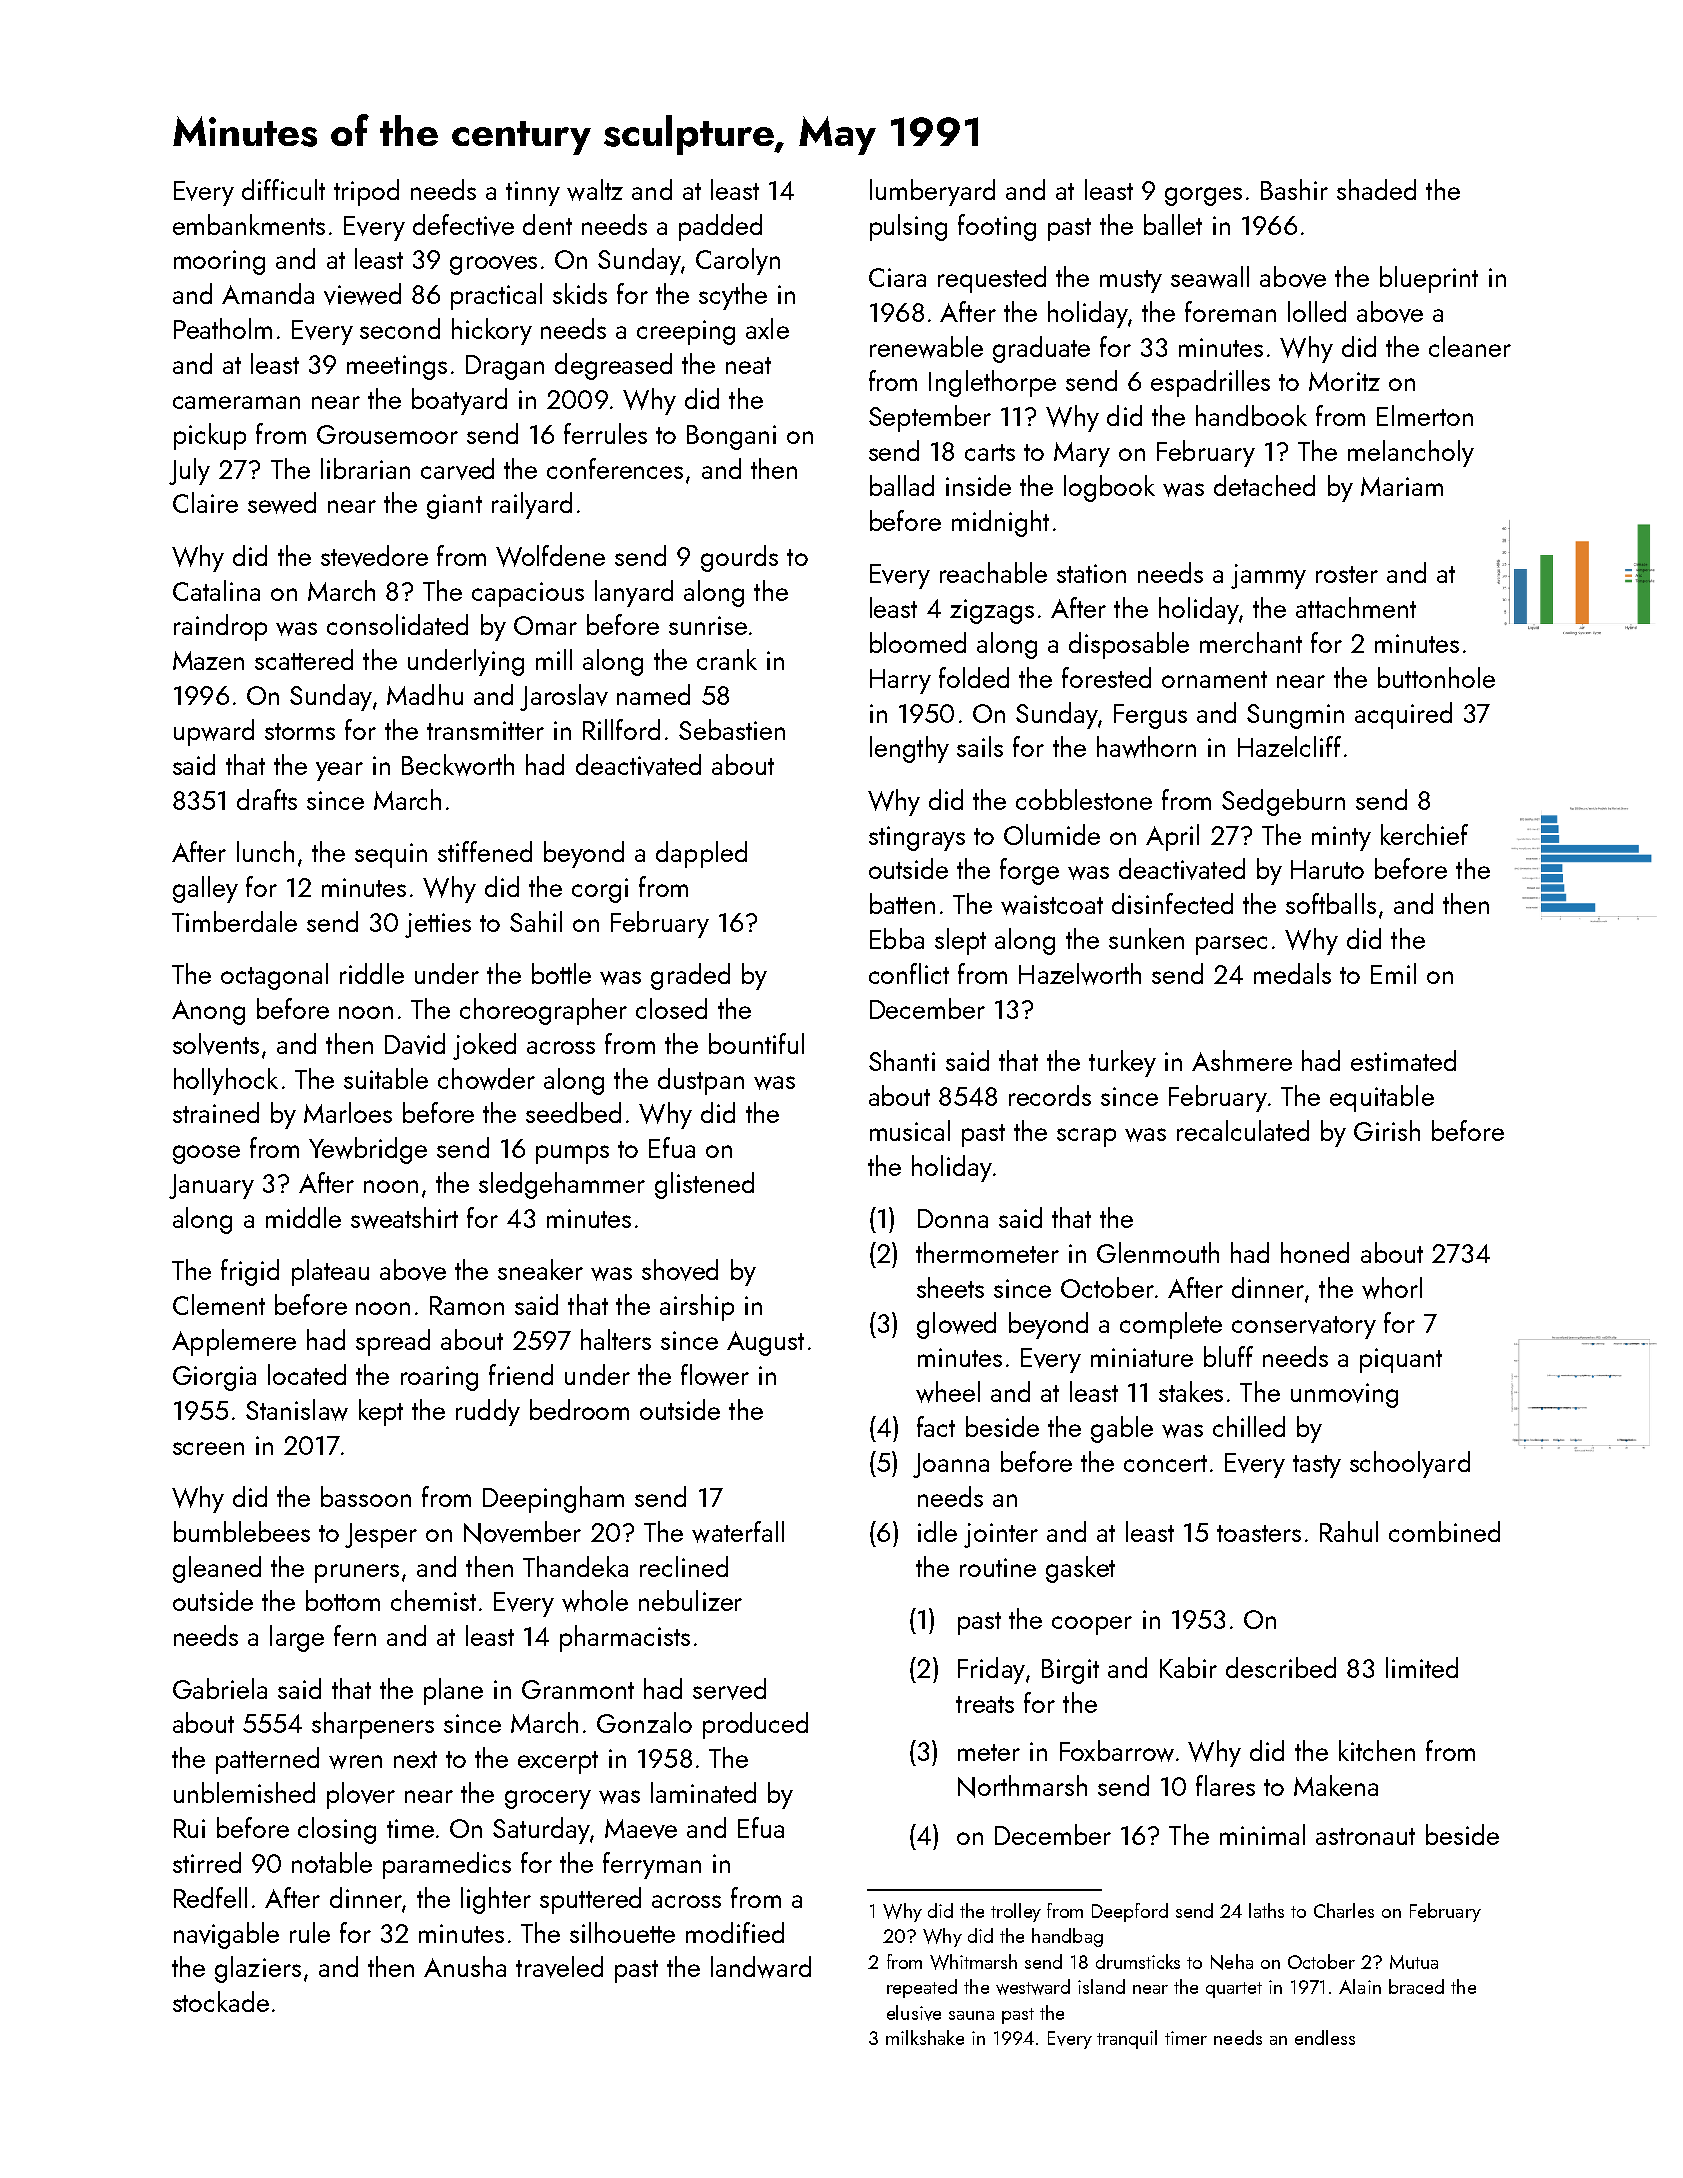  Describe the element at coordinates (1086, 1137) in the screenshot. I see `scrap` at that location.
